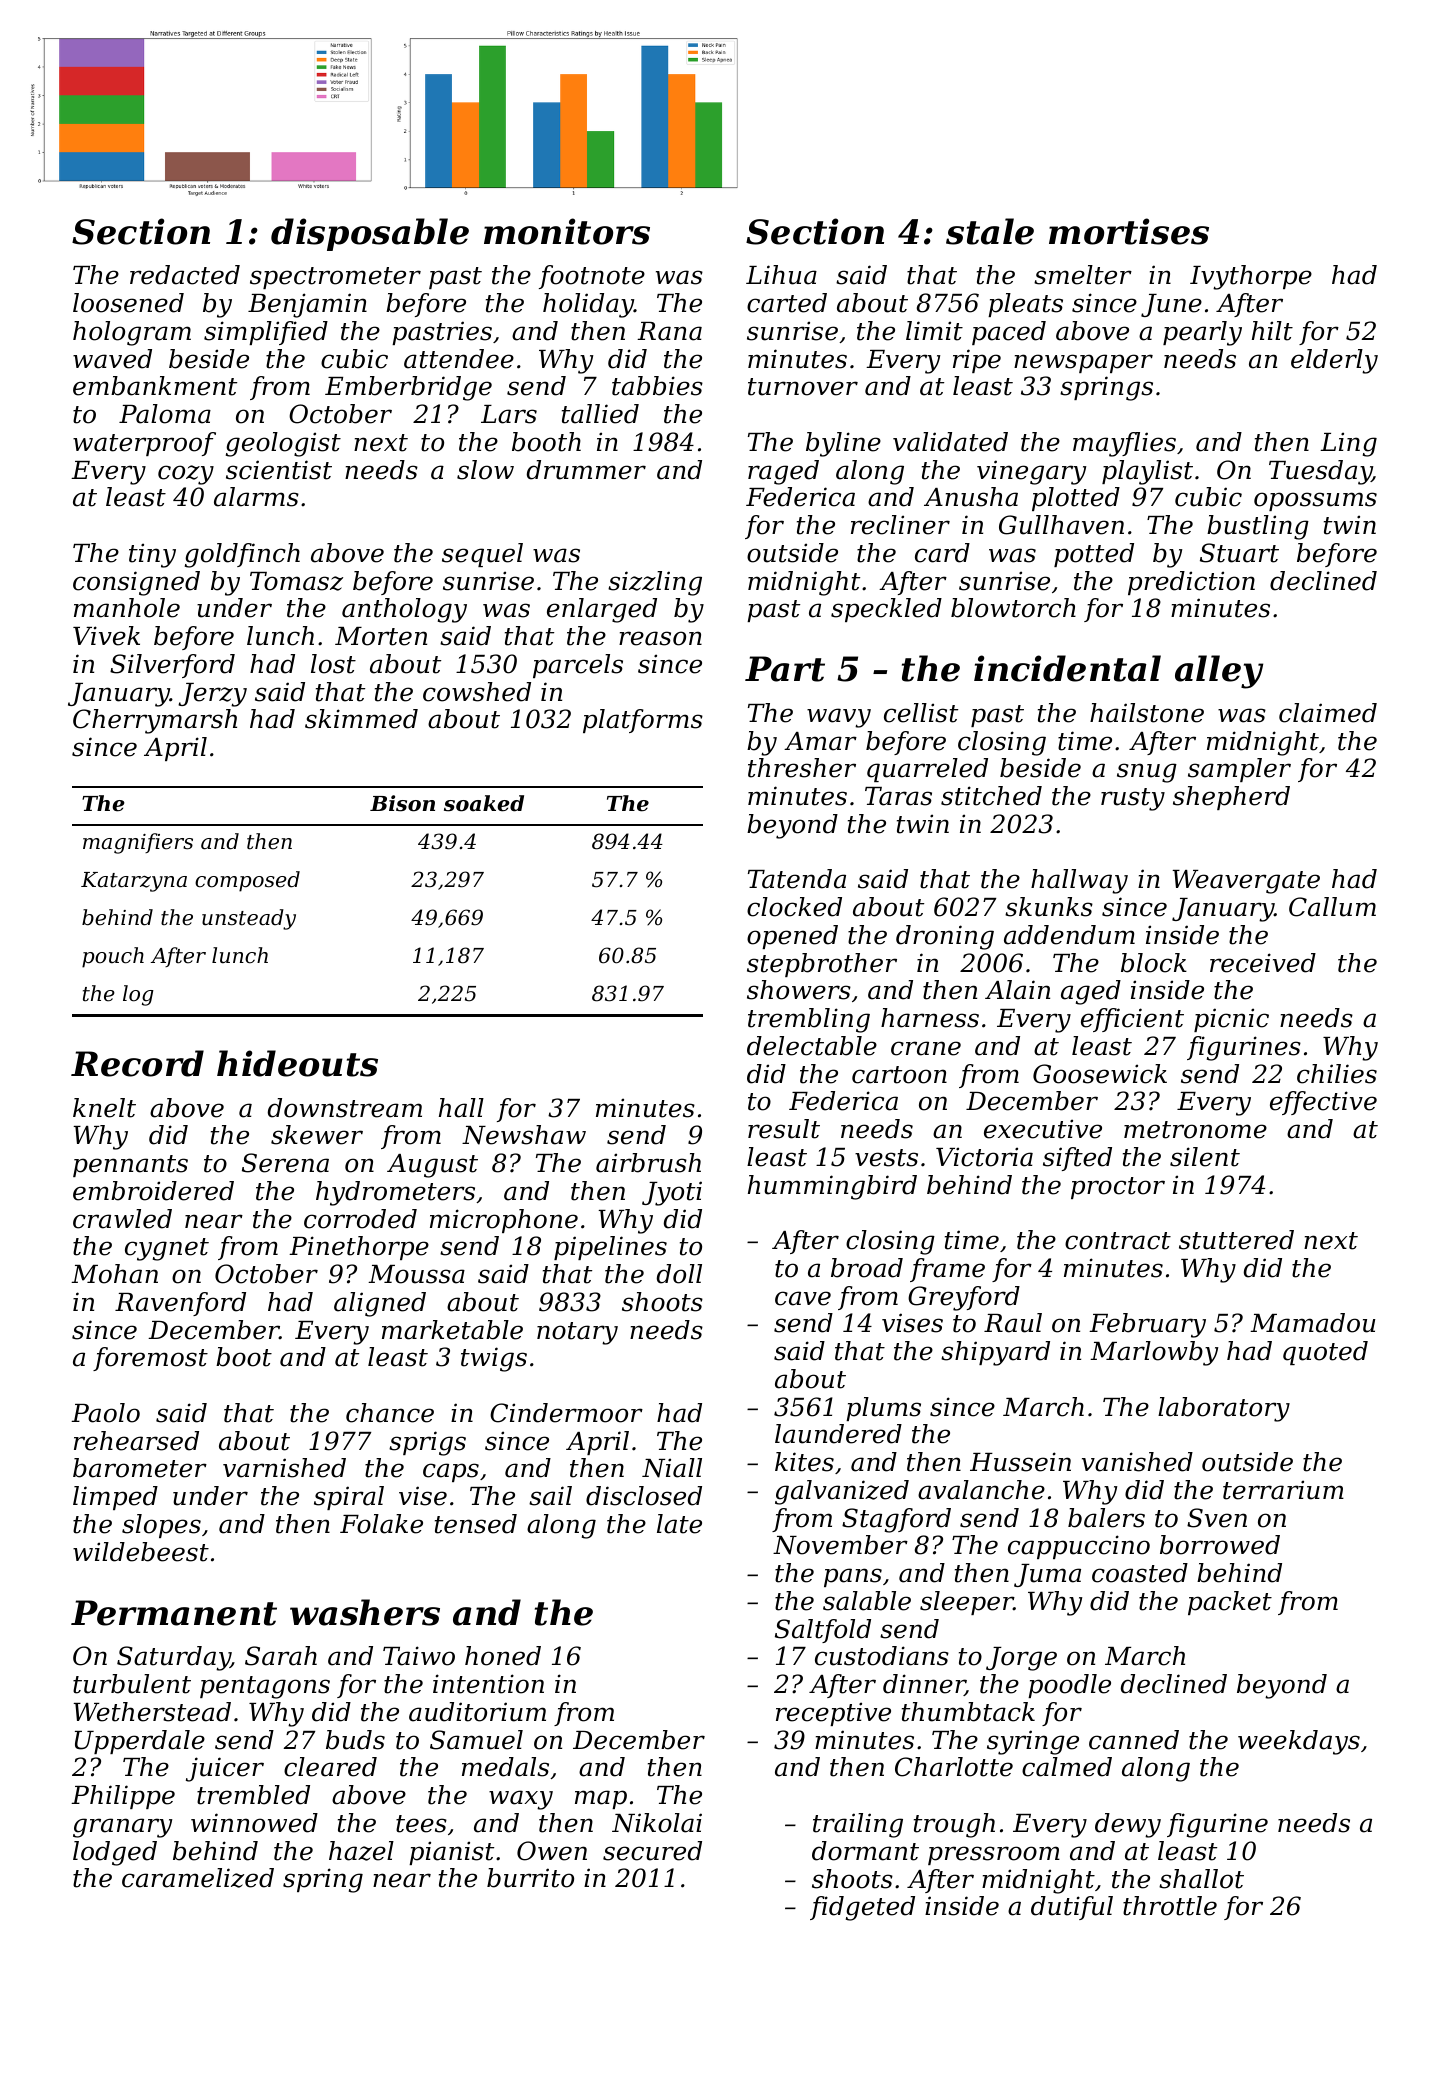 The image size is (1450, 2100). I want to click on Bison, so click(402, 803).
